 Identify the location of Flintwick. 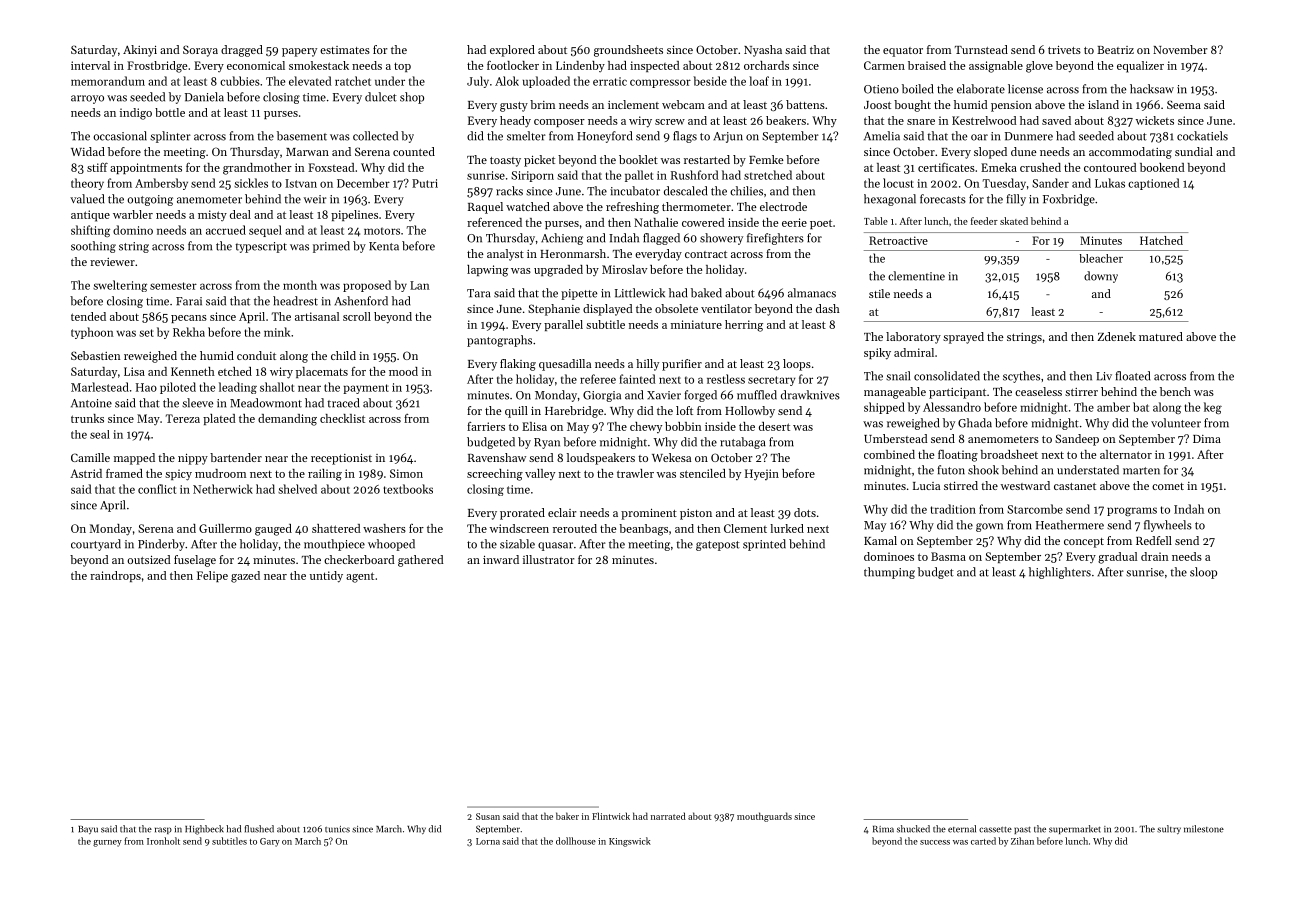
(611, 816).
